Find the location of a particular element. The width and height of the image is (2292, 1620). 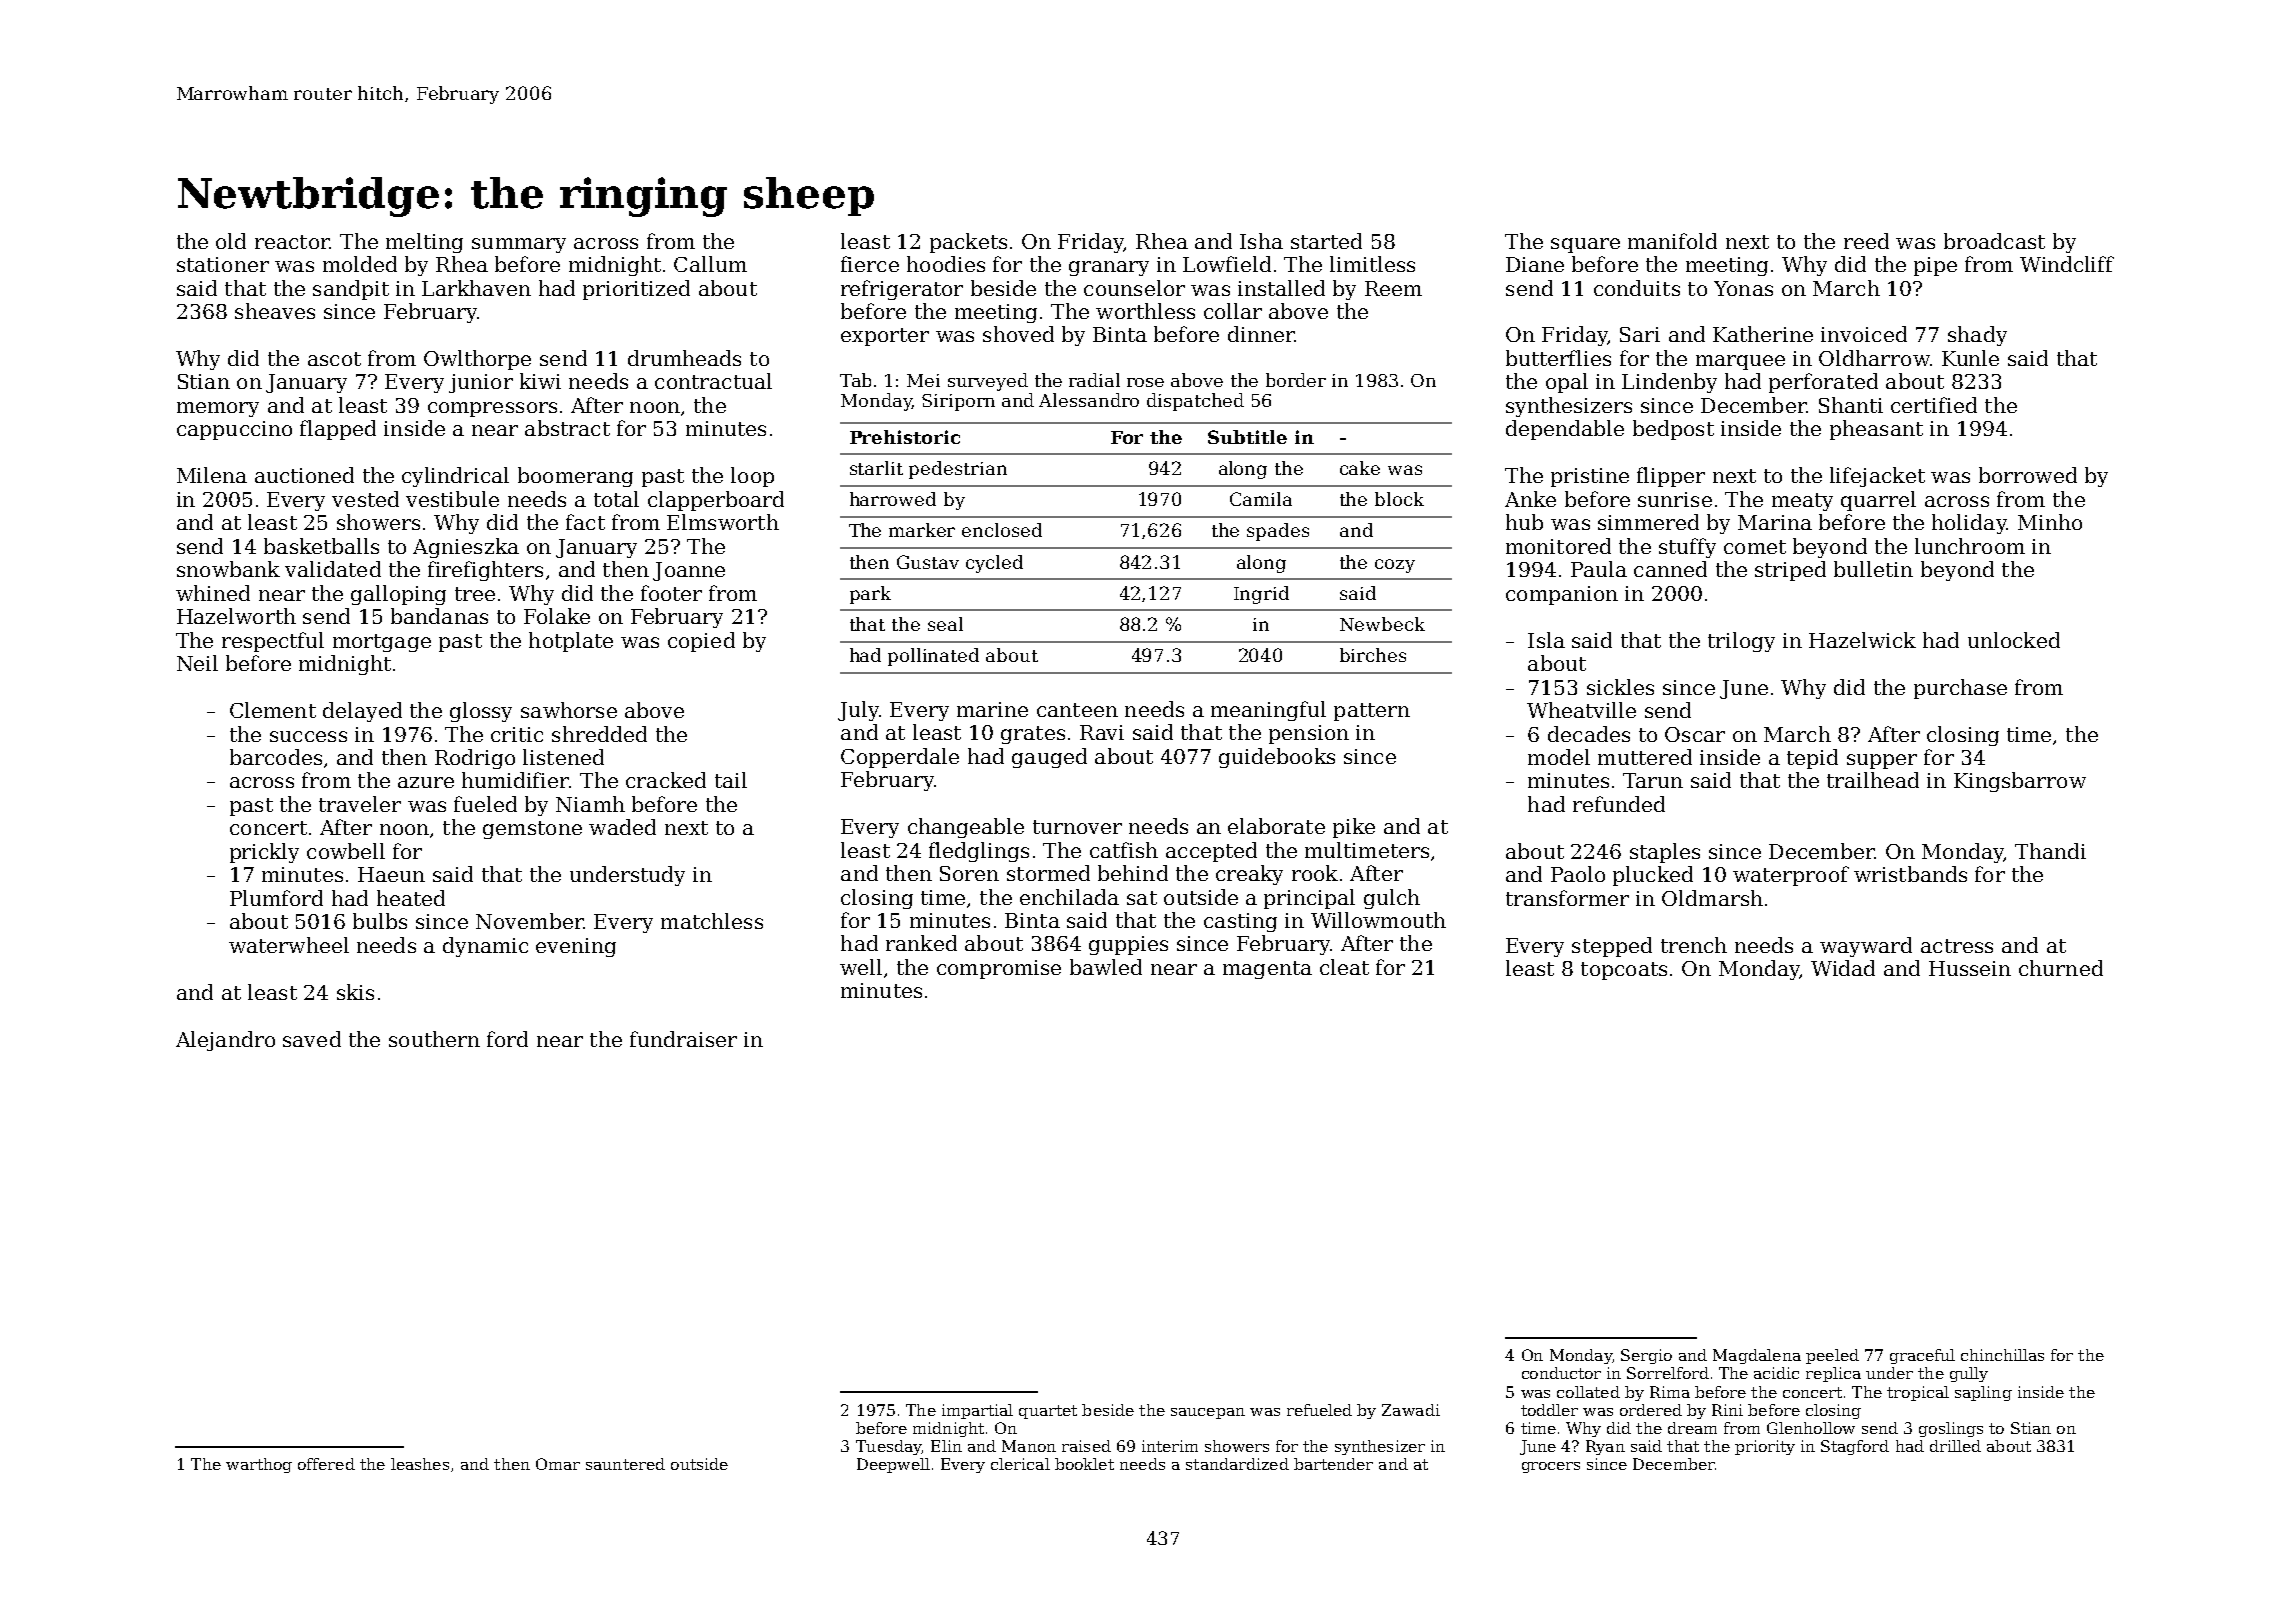

sauntered is located at coordinates (625, 1464).
